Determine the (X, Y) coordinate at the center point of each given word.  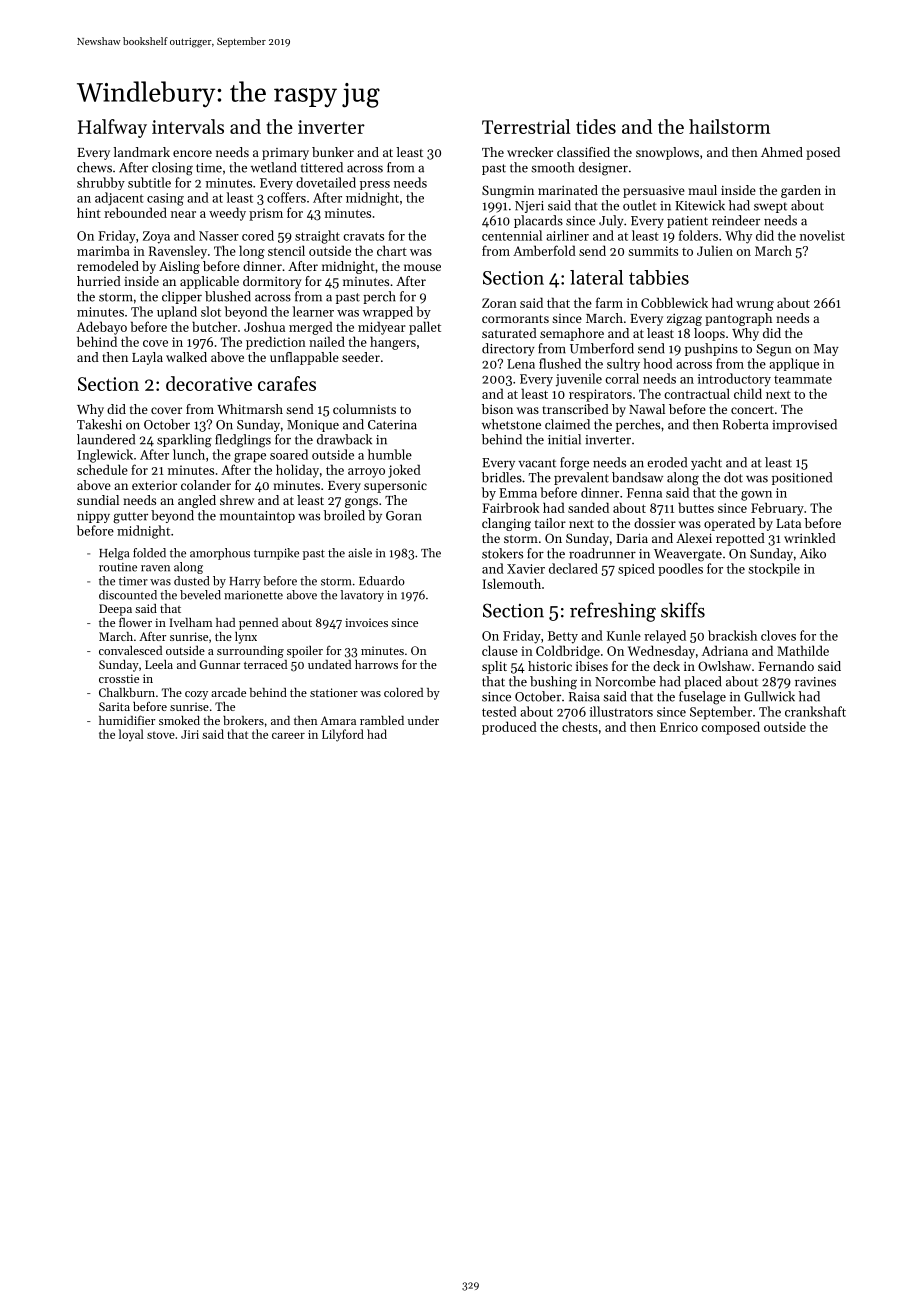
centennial (512, 235)
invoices (366, 622)
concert (752, 410)
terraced (265, 664)
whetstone (511, 424)
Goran (404, 516)
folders (698, 235)
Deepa (115, 610)
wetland (274, 167)
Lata (788, 523)
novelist (822, 235)
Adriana (725, 650)
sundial (98, 500)
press (375, 185)
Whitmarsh (250, 409)
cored (258, 235)
